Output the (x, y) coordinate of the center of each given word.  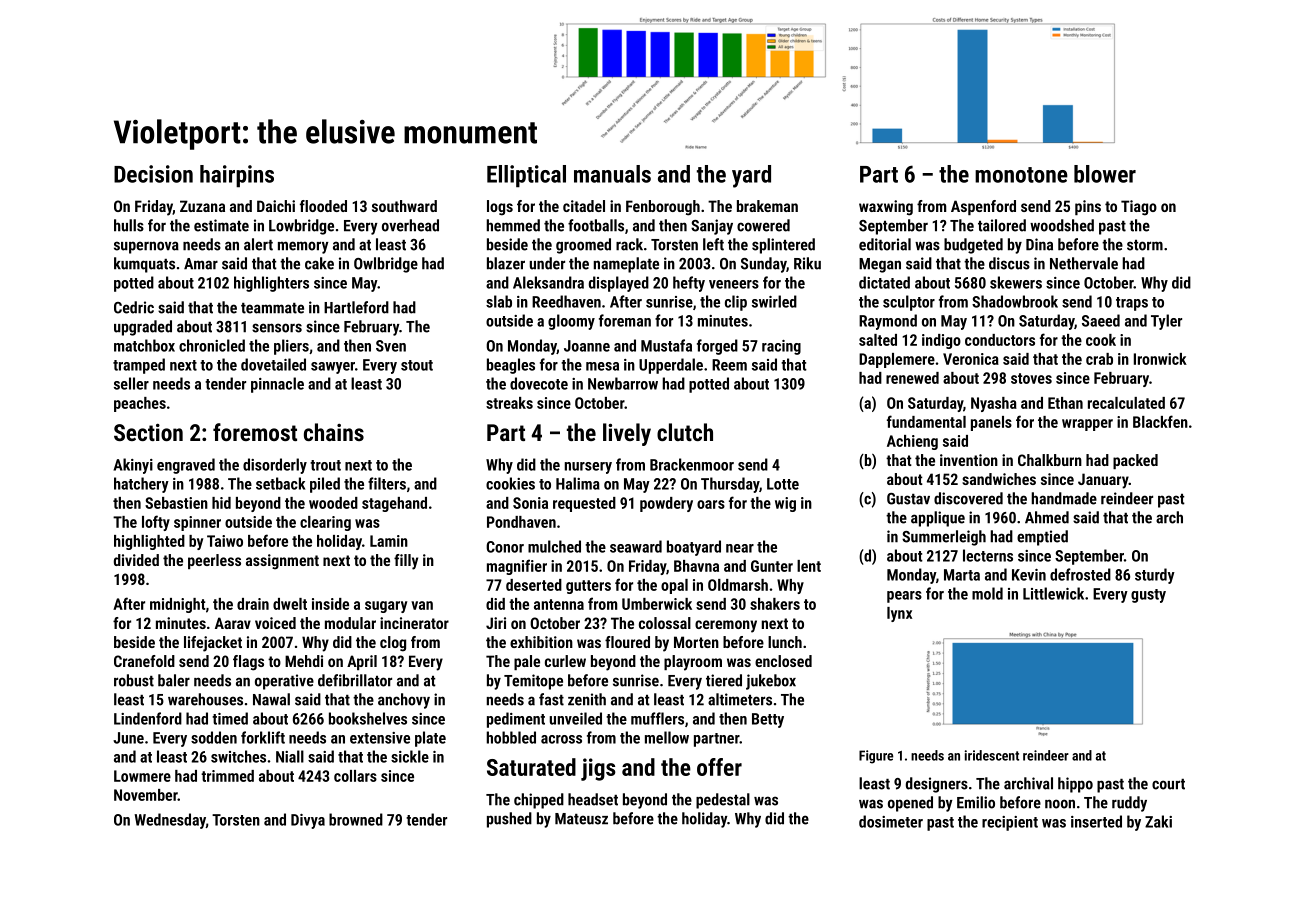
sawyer (333, 368)
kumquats (144, 265)
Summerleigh (944, 538)
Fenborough (663, 208)
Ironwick (1160, 359)
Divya (308, 821)
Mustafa (666, 345)
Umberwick (657, 604)
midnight (178, 605)
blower (1105, 174)
